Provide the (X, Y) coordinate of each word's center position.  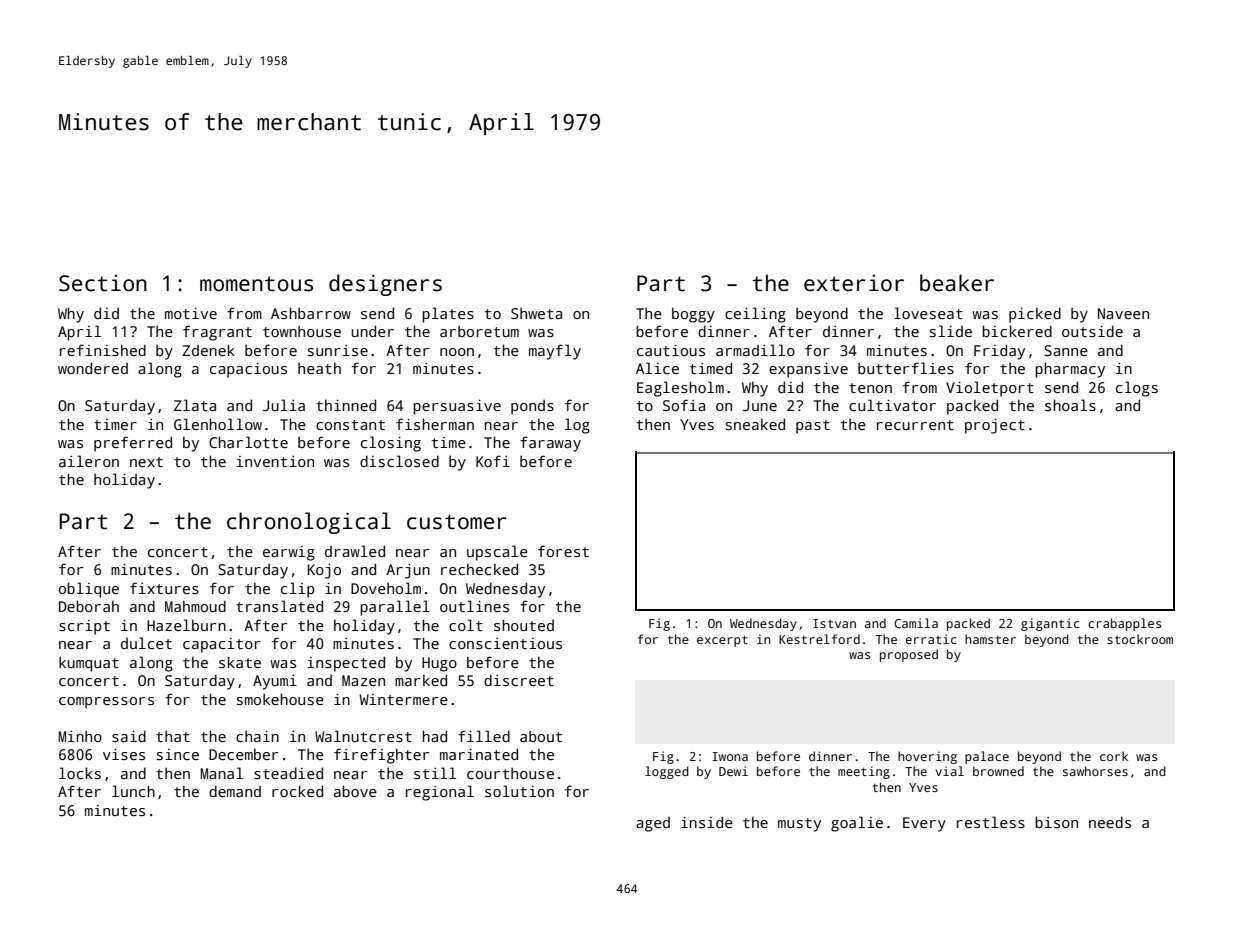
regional (440, 793)
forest (563, 551)
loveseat (928, 313)
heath (319, 368)
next (146, 462)
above (355, 791)
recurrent (915, 425)
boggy (693, 315)
